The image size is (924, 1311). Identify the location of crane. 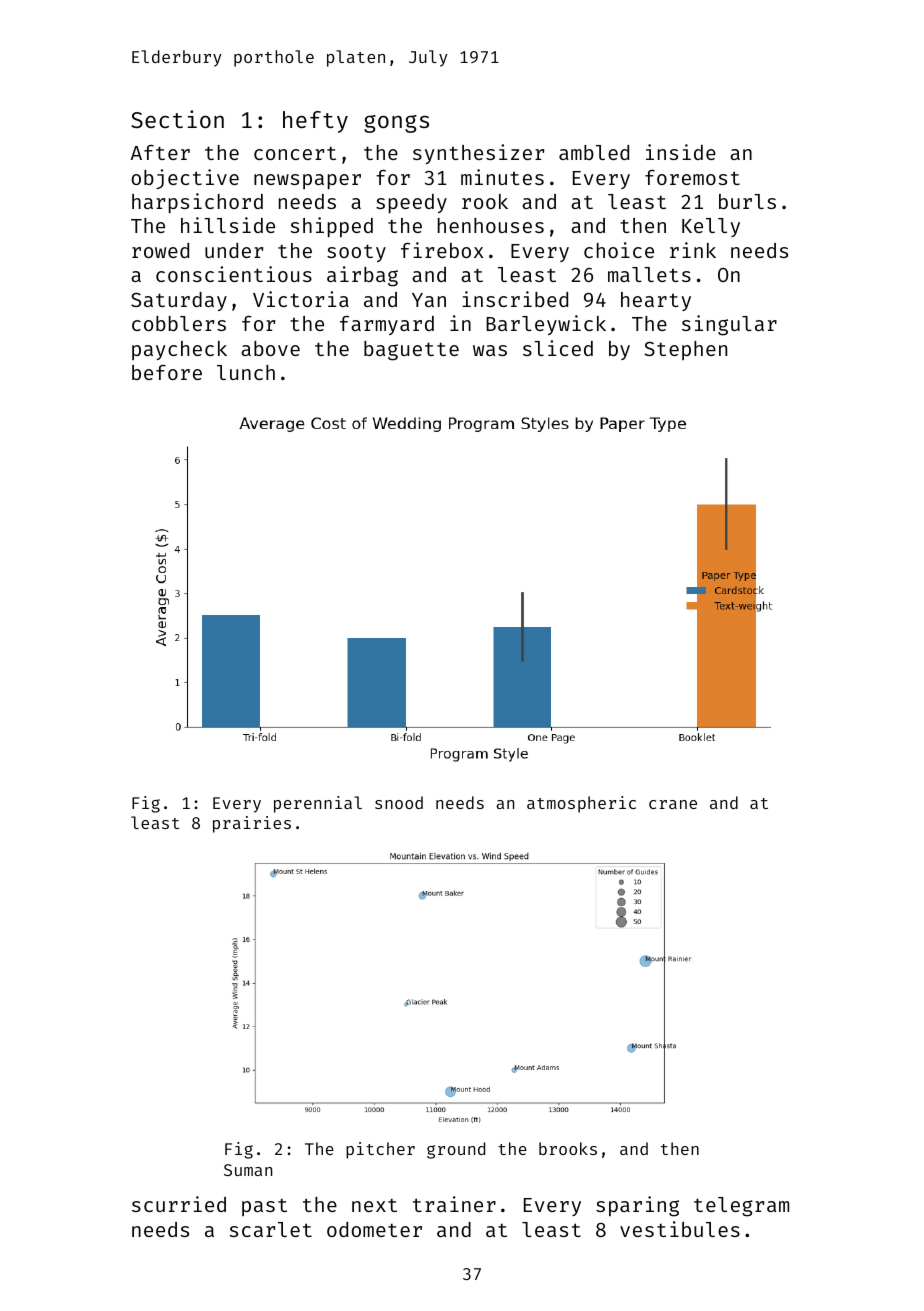
(673, 804).
